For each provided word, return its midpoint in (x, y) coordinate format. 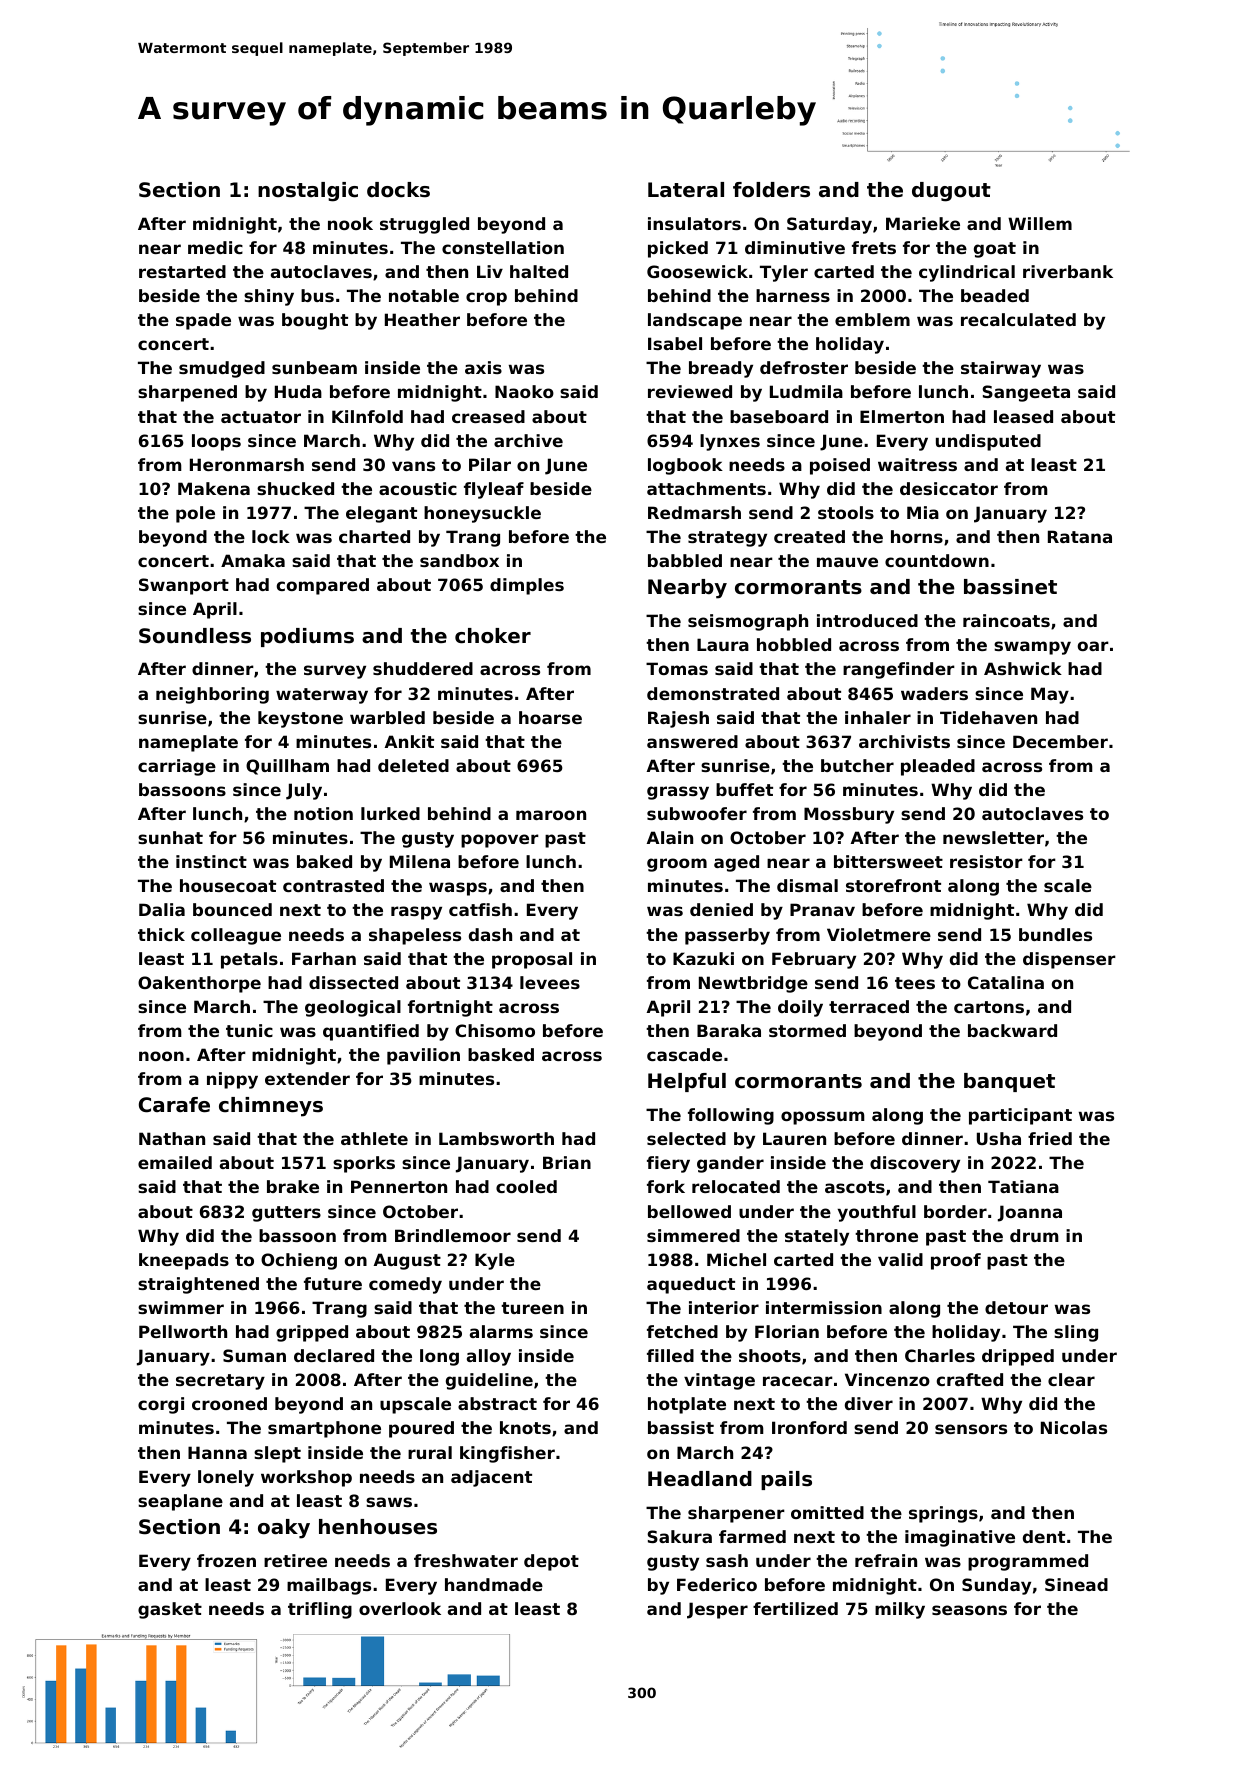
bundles (1055, 934)
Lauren (794, 1138)
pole (195, 514)
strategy (727, 539)
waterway (322, 696)
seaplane (180, 1502)
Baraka (729, 1030)
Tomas (677, 668)
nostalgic (308, 192)
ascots (855, 1187)
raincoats (1006, 620)
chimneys (271, 1107)
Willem (1040, 223)
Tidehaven (988, 717)
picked (678, 249)
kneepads (184, 1261)
